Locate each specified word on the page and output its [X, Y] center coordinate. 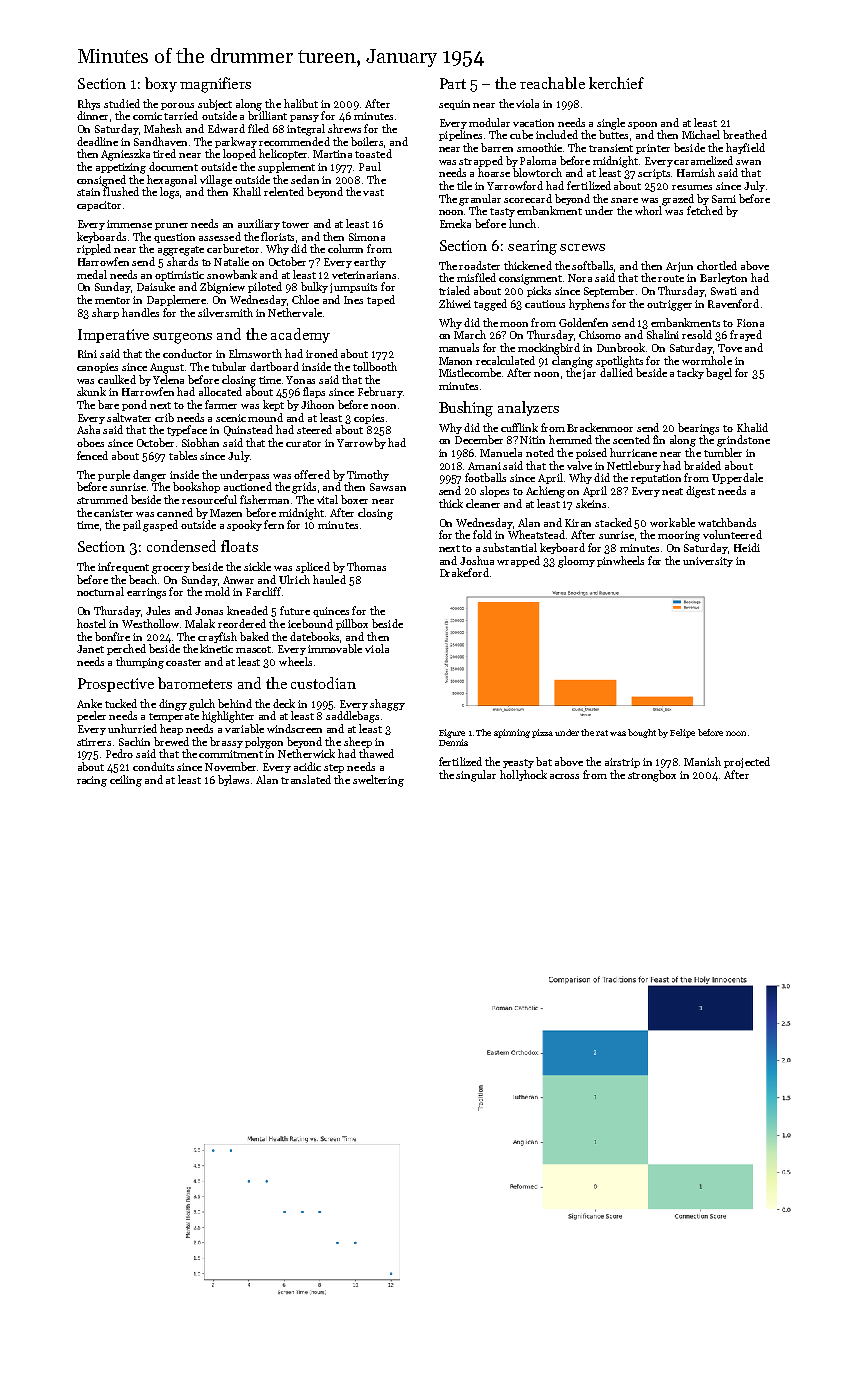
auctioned [248, 486]
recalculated [505, 360]
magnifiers [215, 85]
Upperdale [737, 478]
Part [453, 83]
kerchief [616, 83]
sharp [105, 313]
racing [92, 781]
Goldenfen [583, 322]
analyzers [528, 408]
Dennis [453, 742]
